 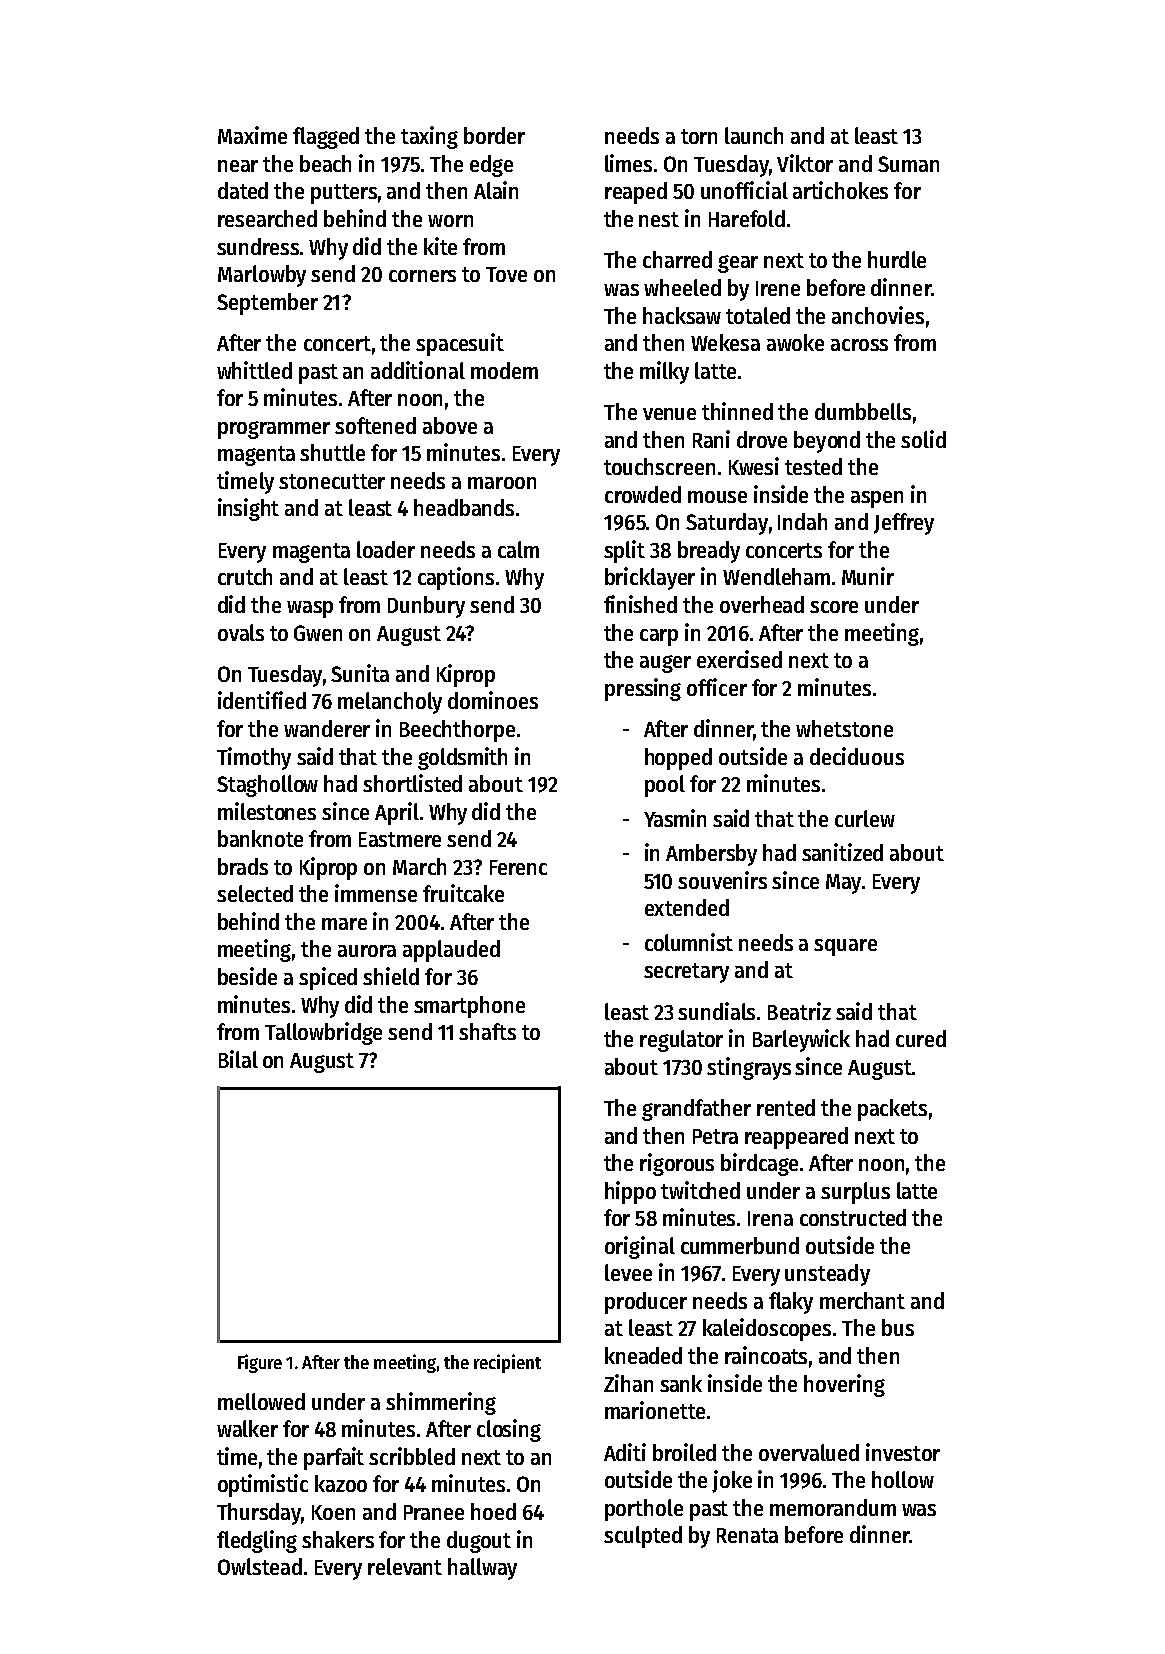 What do you see at coordinates (833, 1507) in the screenshot?
I see `memorandum` at bounding box center [833, 1507].
